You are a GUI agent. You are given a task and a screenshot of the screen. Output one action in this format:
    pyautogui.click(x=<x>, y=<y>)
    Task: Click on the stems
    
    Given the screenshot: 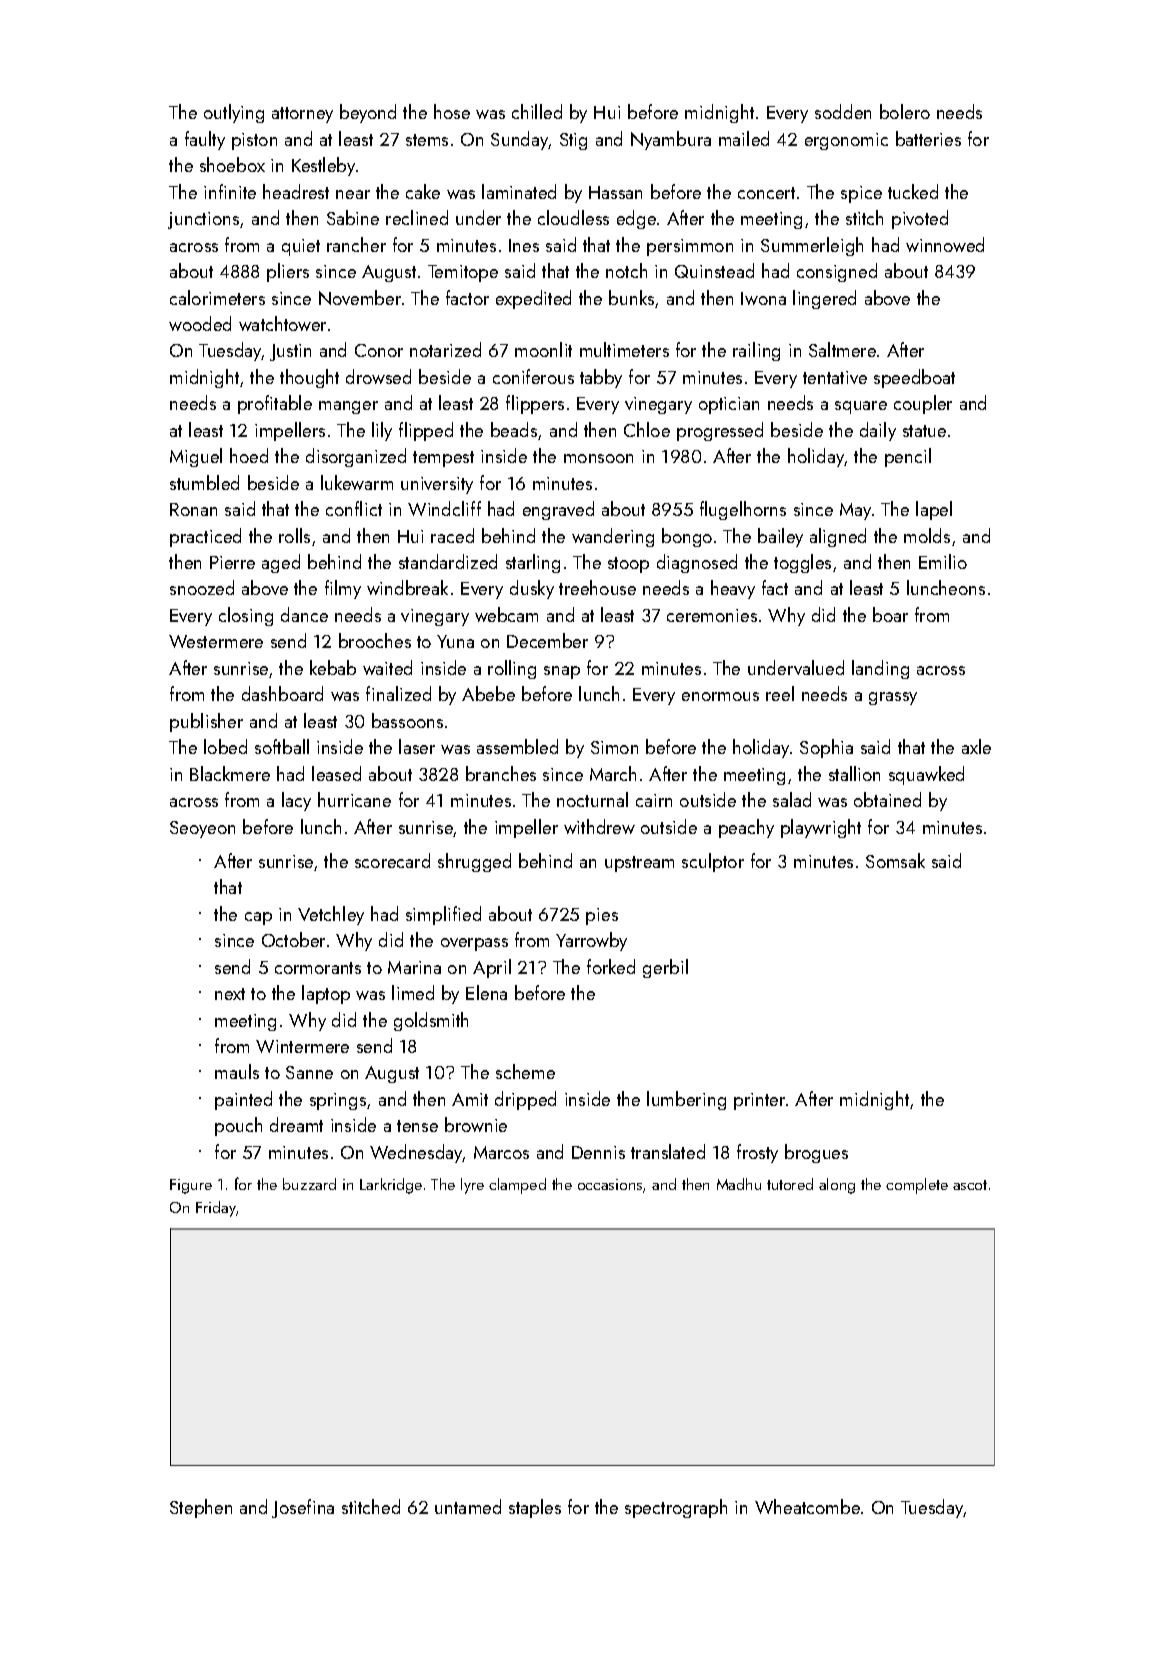 What is the action you would take?
    pyautogui.click(x=427, y=140)
